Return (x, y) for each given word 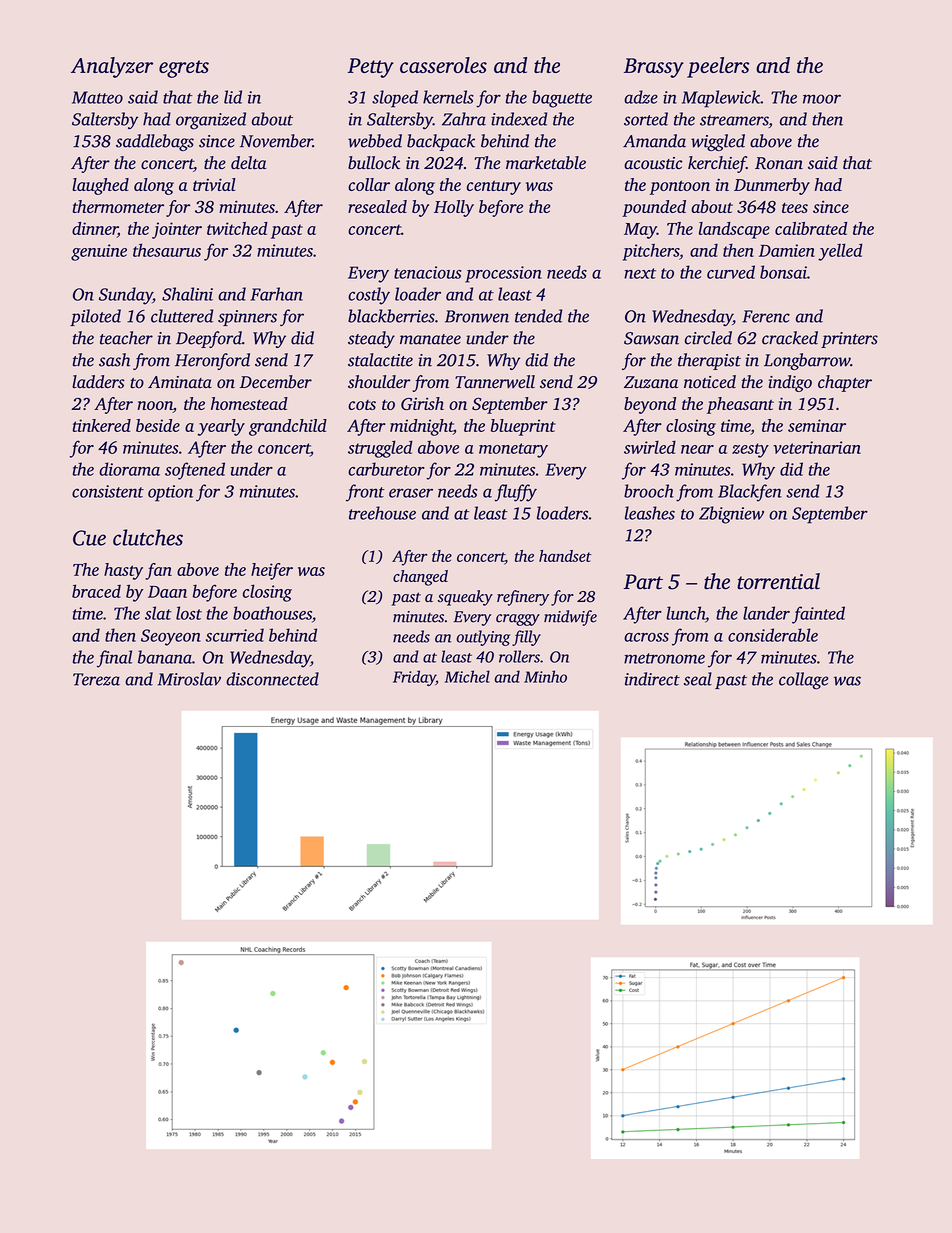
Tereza (96, 679)
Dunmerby (772, 186)
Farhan (277, 294)
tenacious (427, 272)
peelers (718, 67)
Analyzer (112, 67)
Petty (371, 68)
